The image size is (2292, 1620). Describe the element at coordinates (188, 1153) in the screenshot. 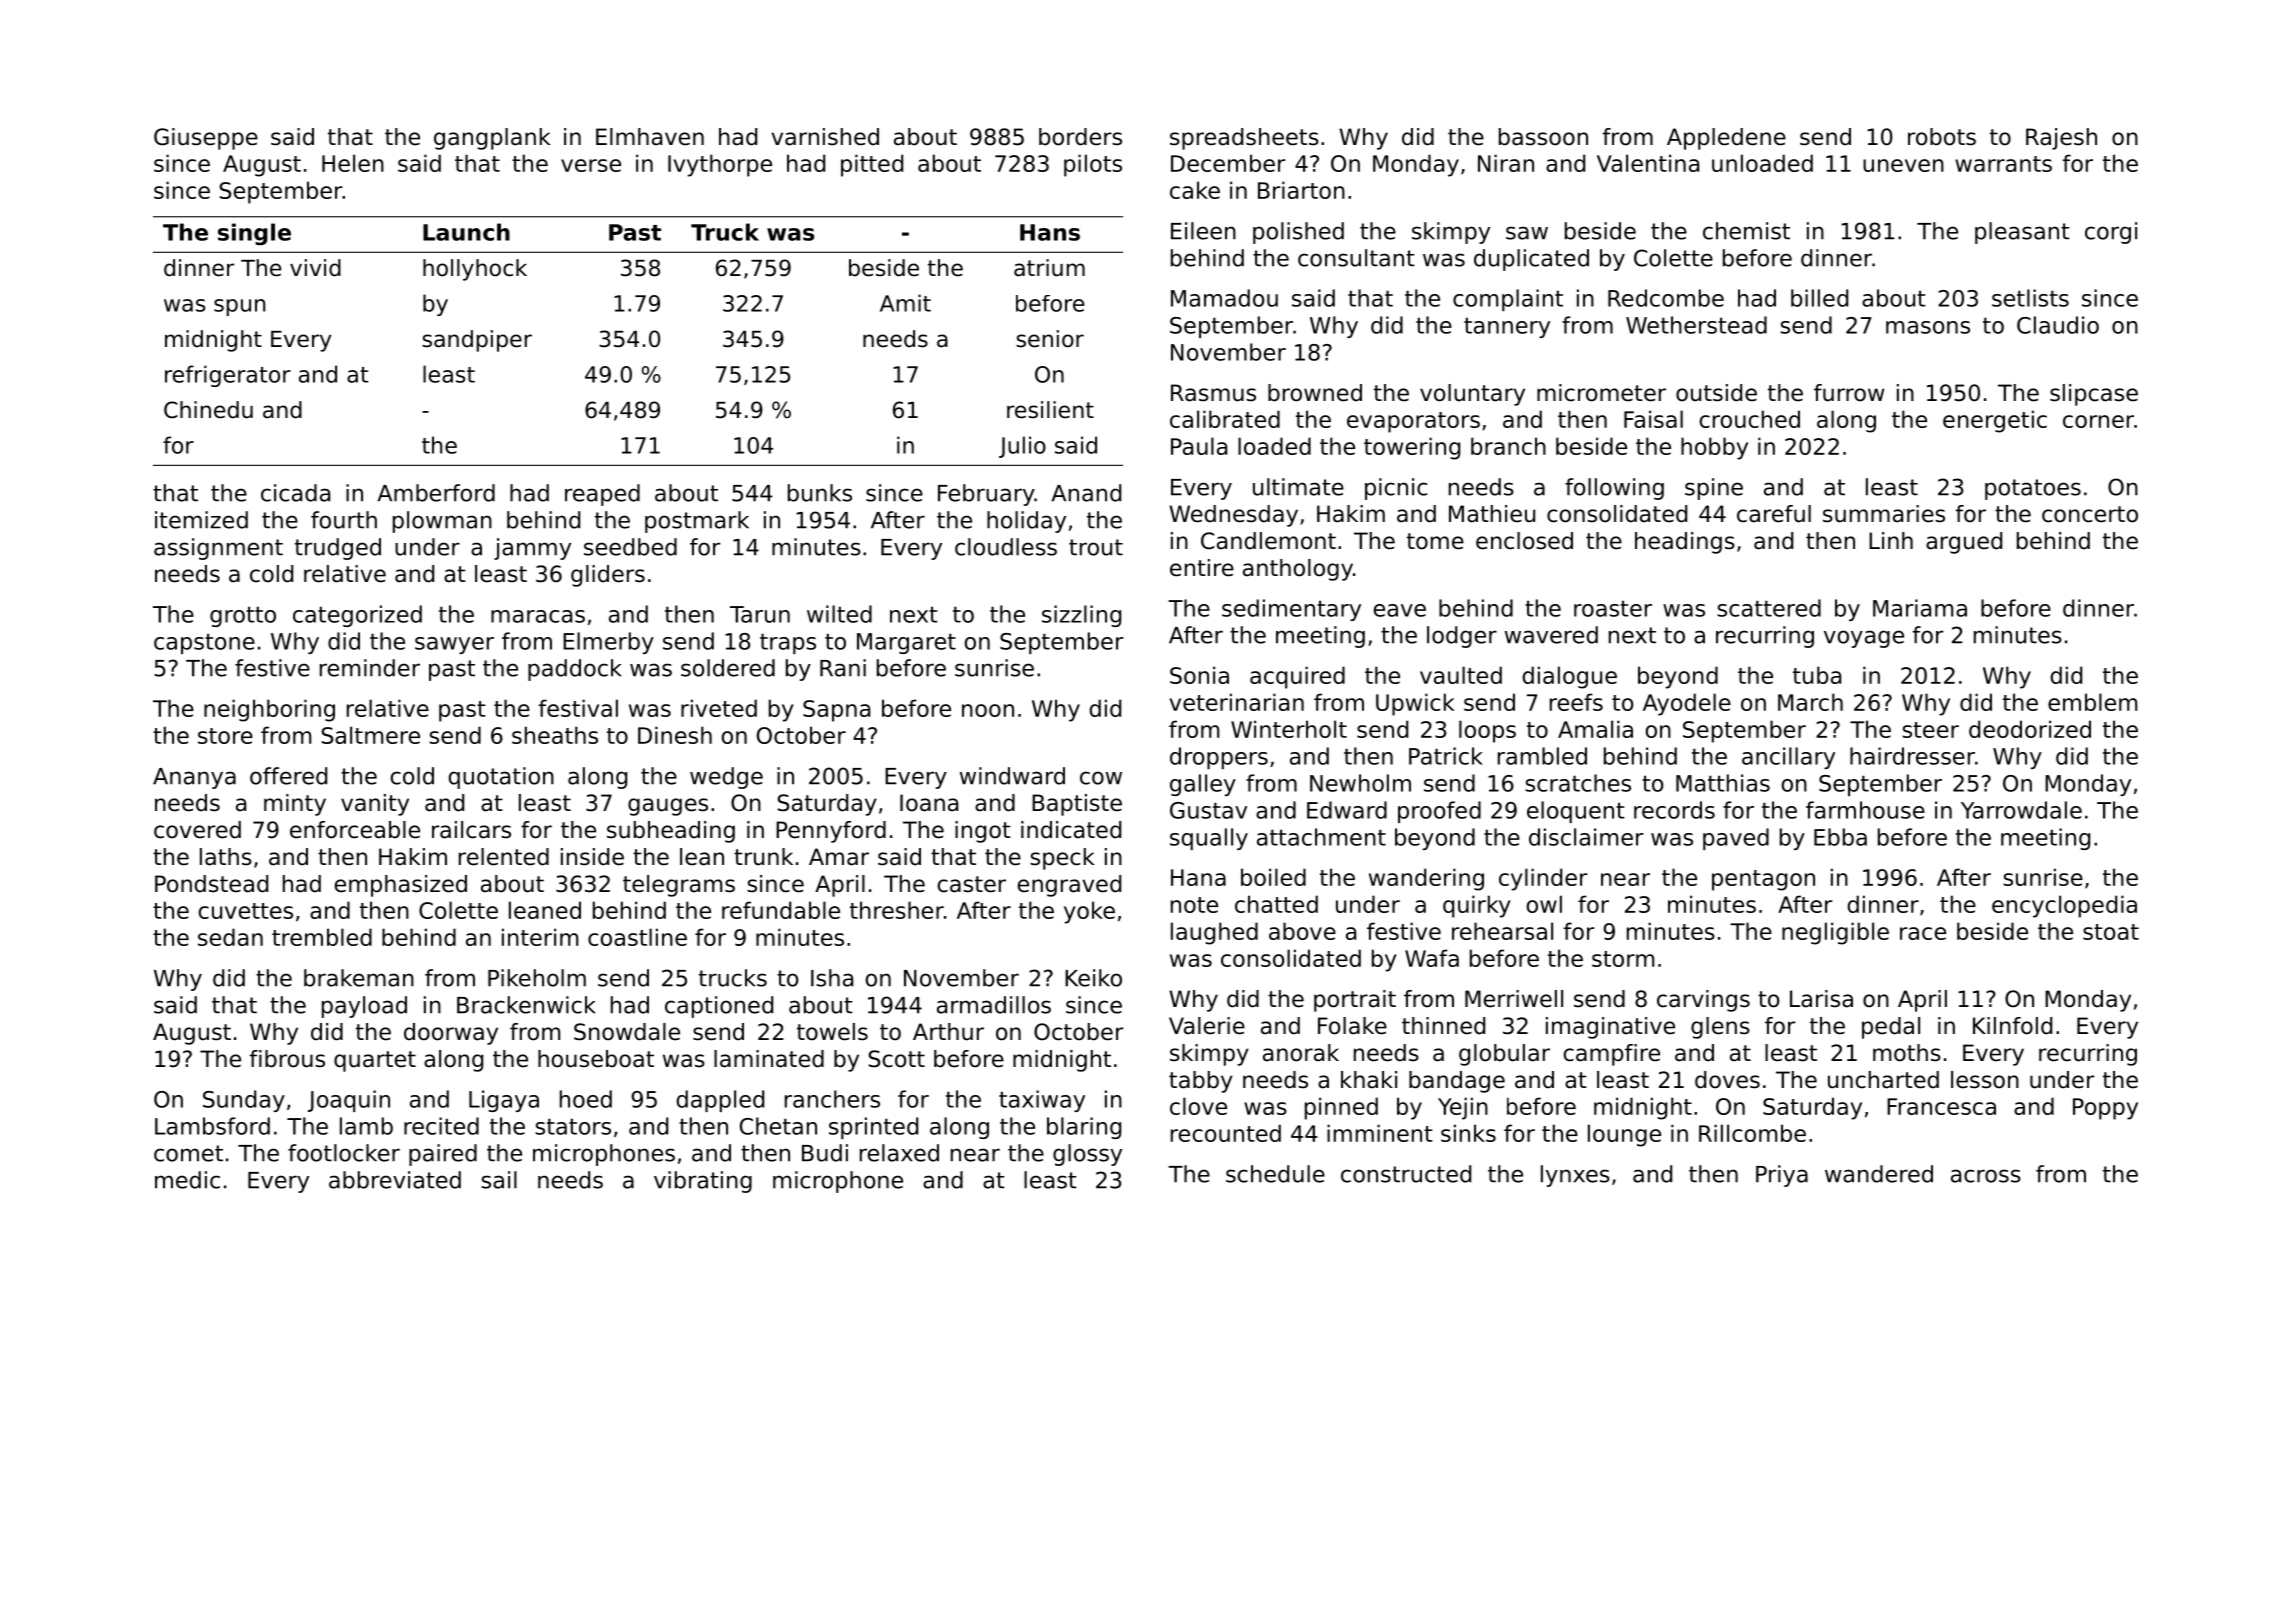

I see `comet` at that location.
